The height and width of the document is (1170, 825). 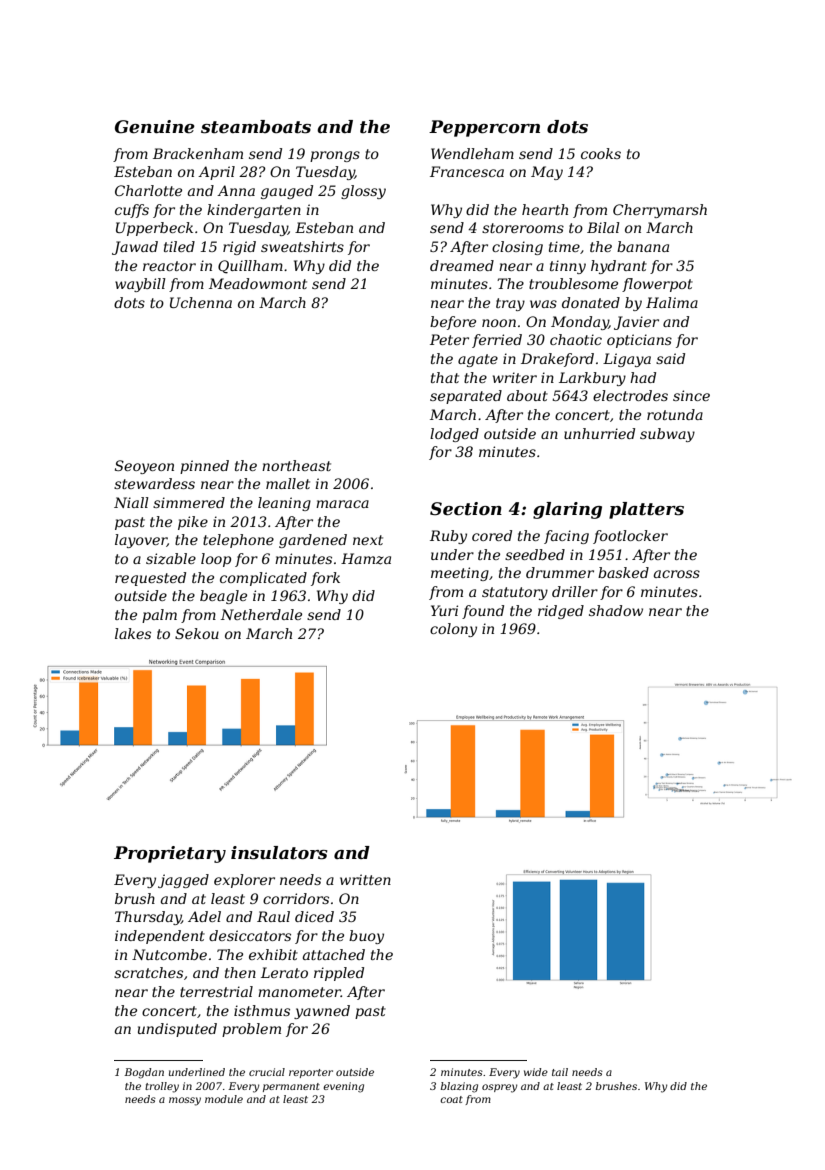 What do you see at coordinates (575, 591) in the document?
I see `driller` at bounding box center [575, 591].
